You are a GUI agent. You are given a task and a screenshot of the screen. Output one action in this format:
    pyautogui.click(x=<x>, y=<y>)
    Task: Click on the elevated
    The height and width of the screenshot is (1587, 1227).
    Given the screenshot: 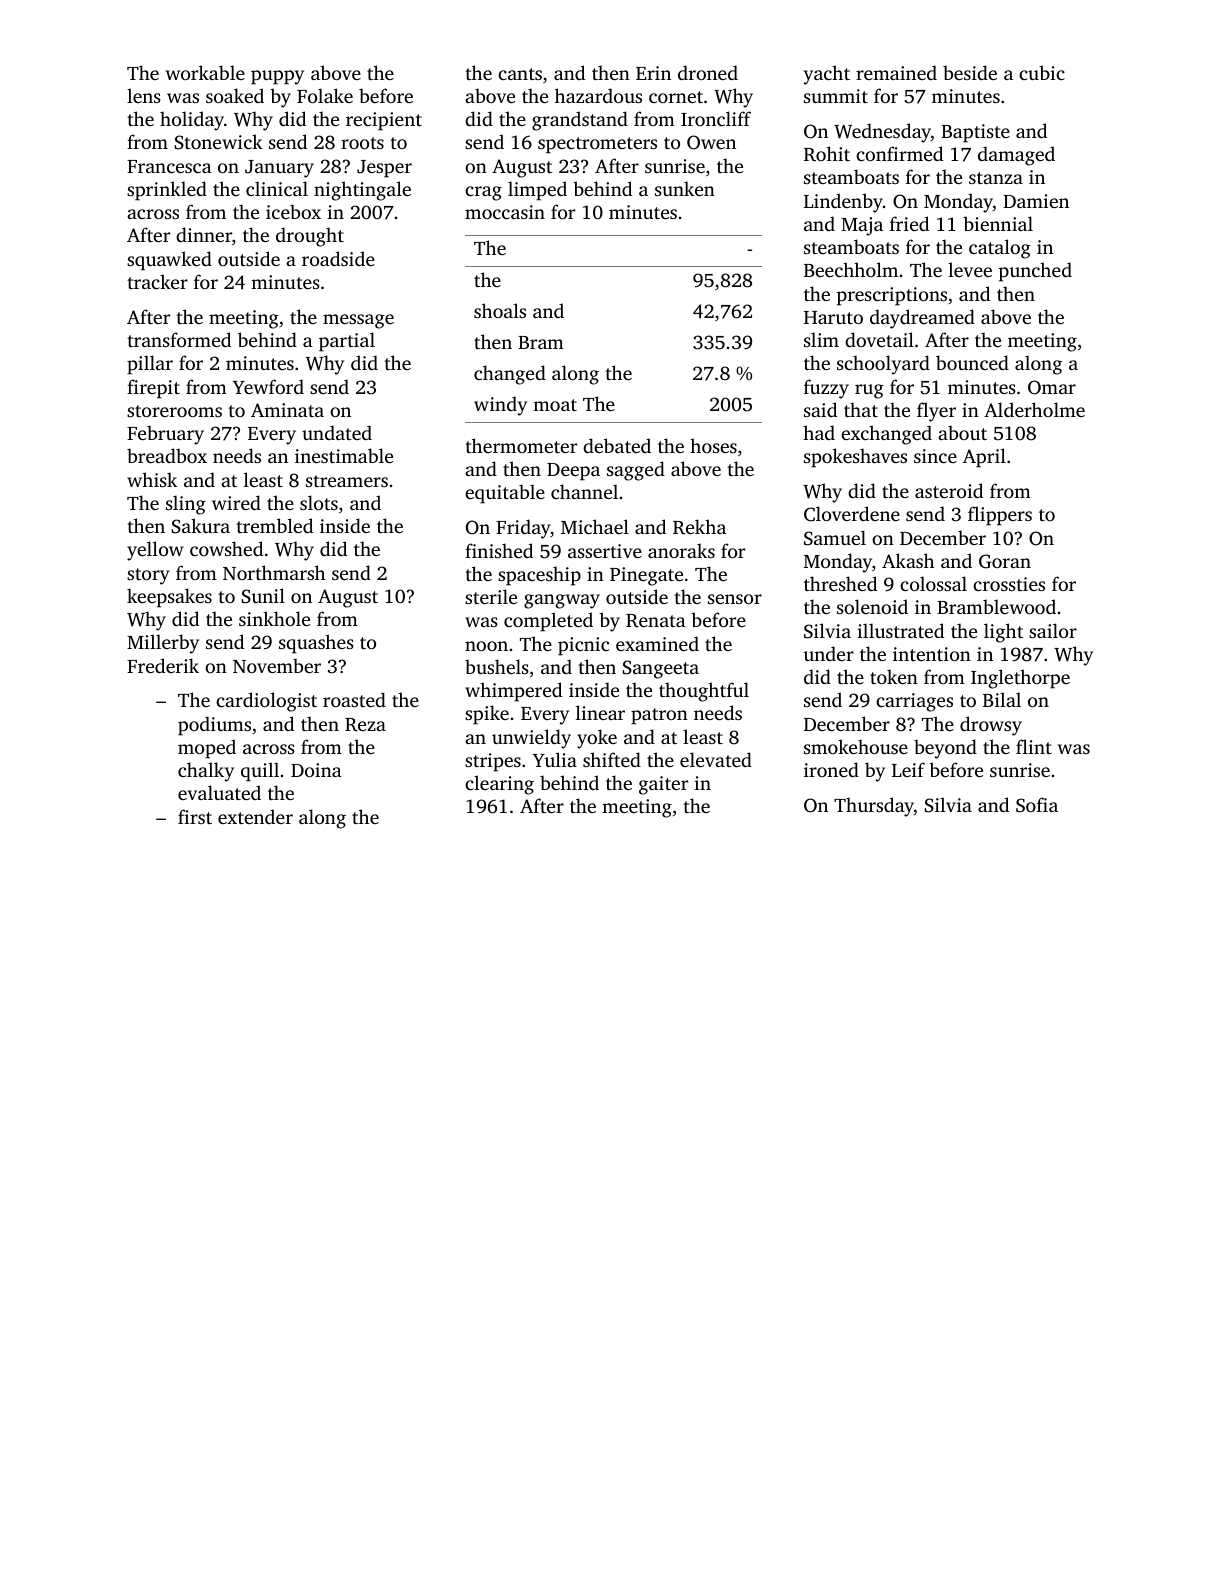 What is the action you would take?
    pyautogui.click(x=716, y=759)
